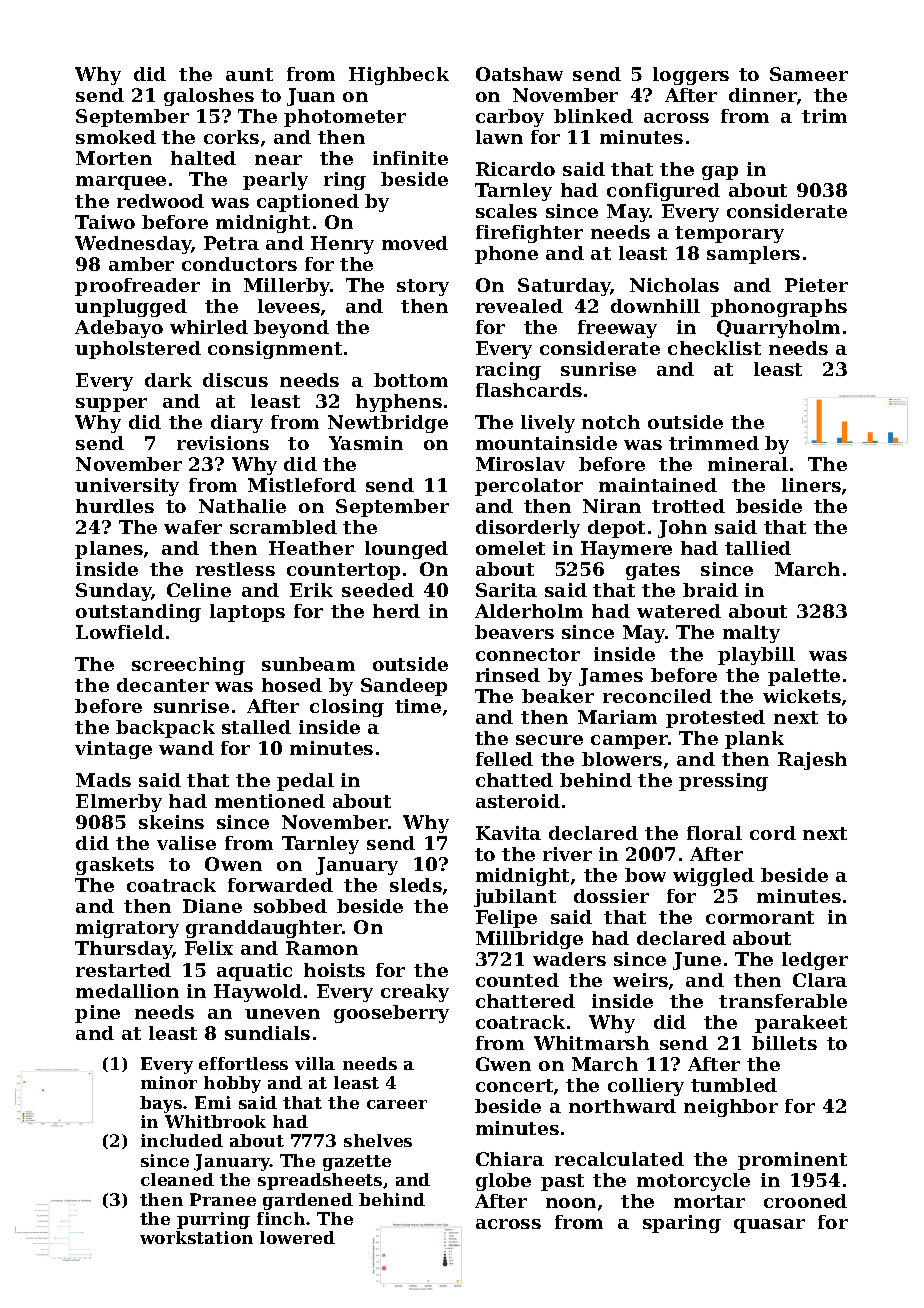 The height and width of the screenshot is (1308, 924). Describe the element at coordinates (617, 329) in the screenshot. I see `freeway` at that location.
